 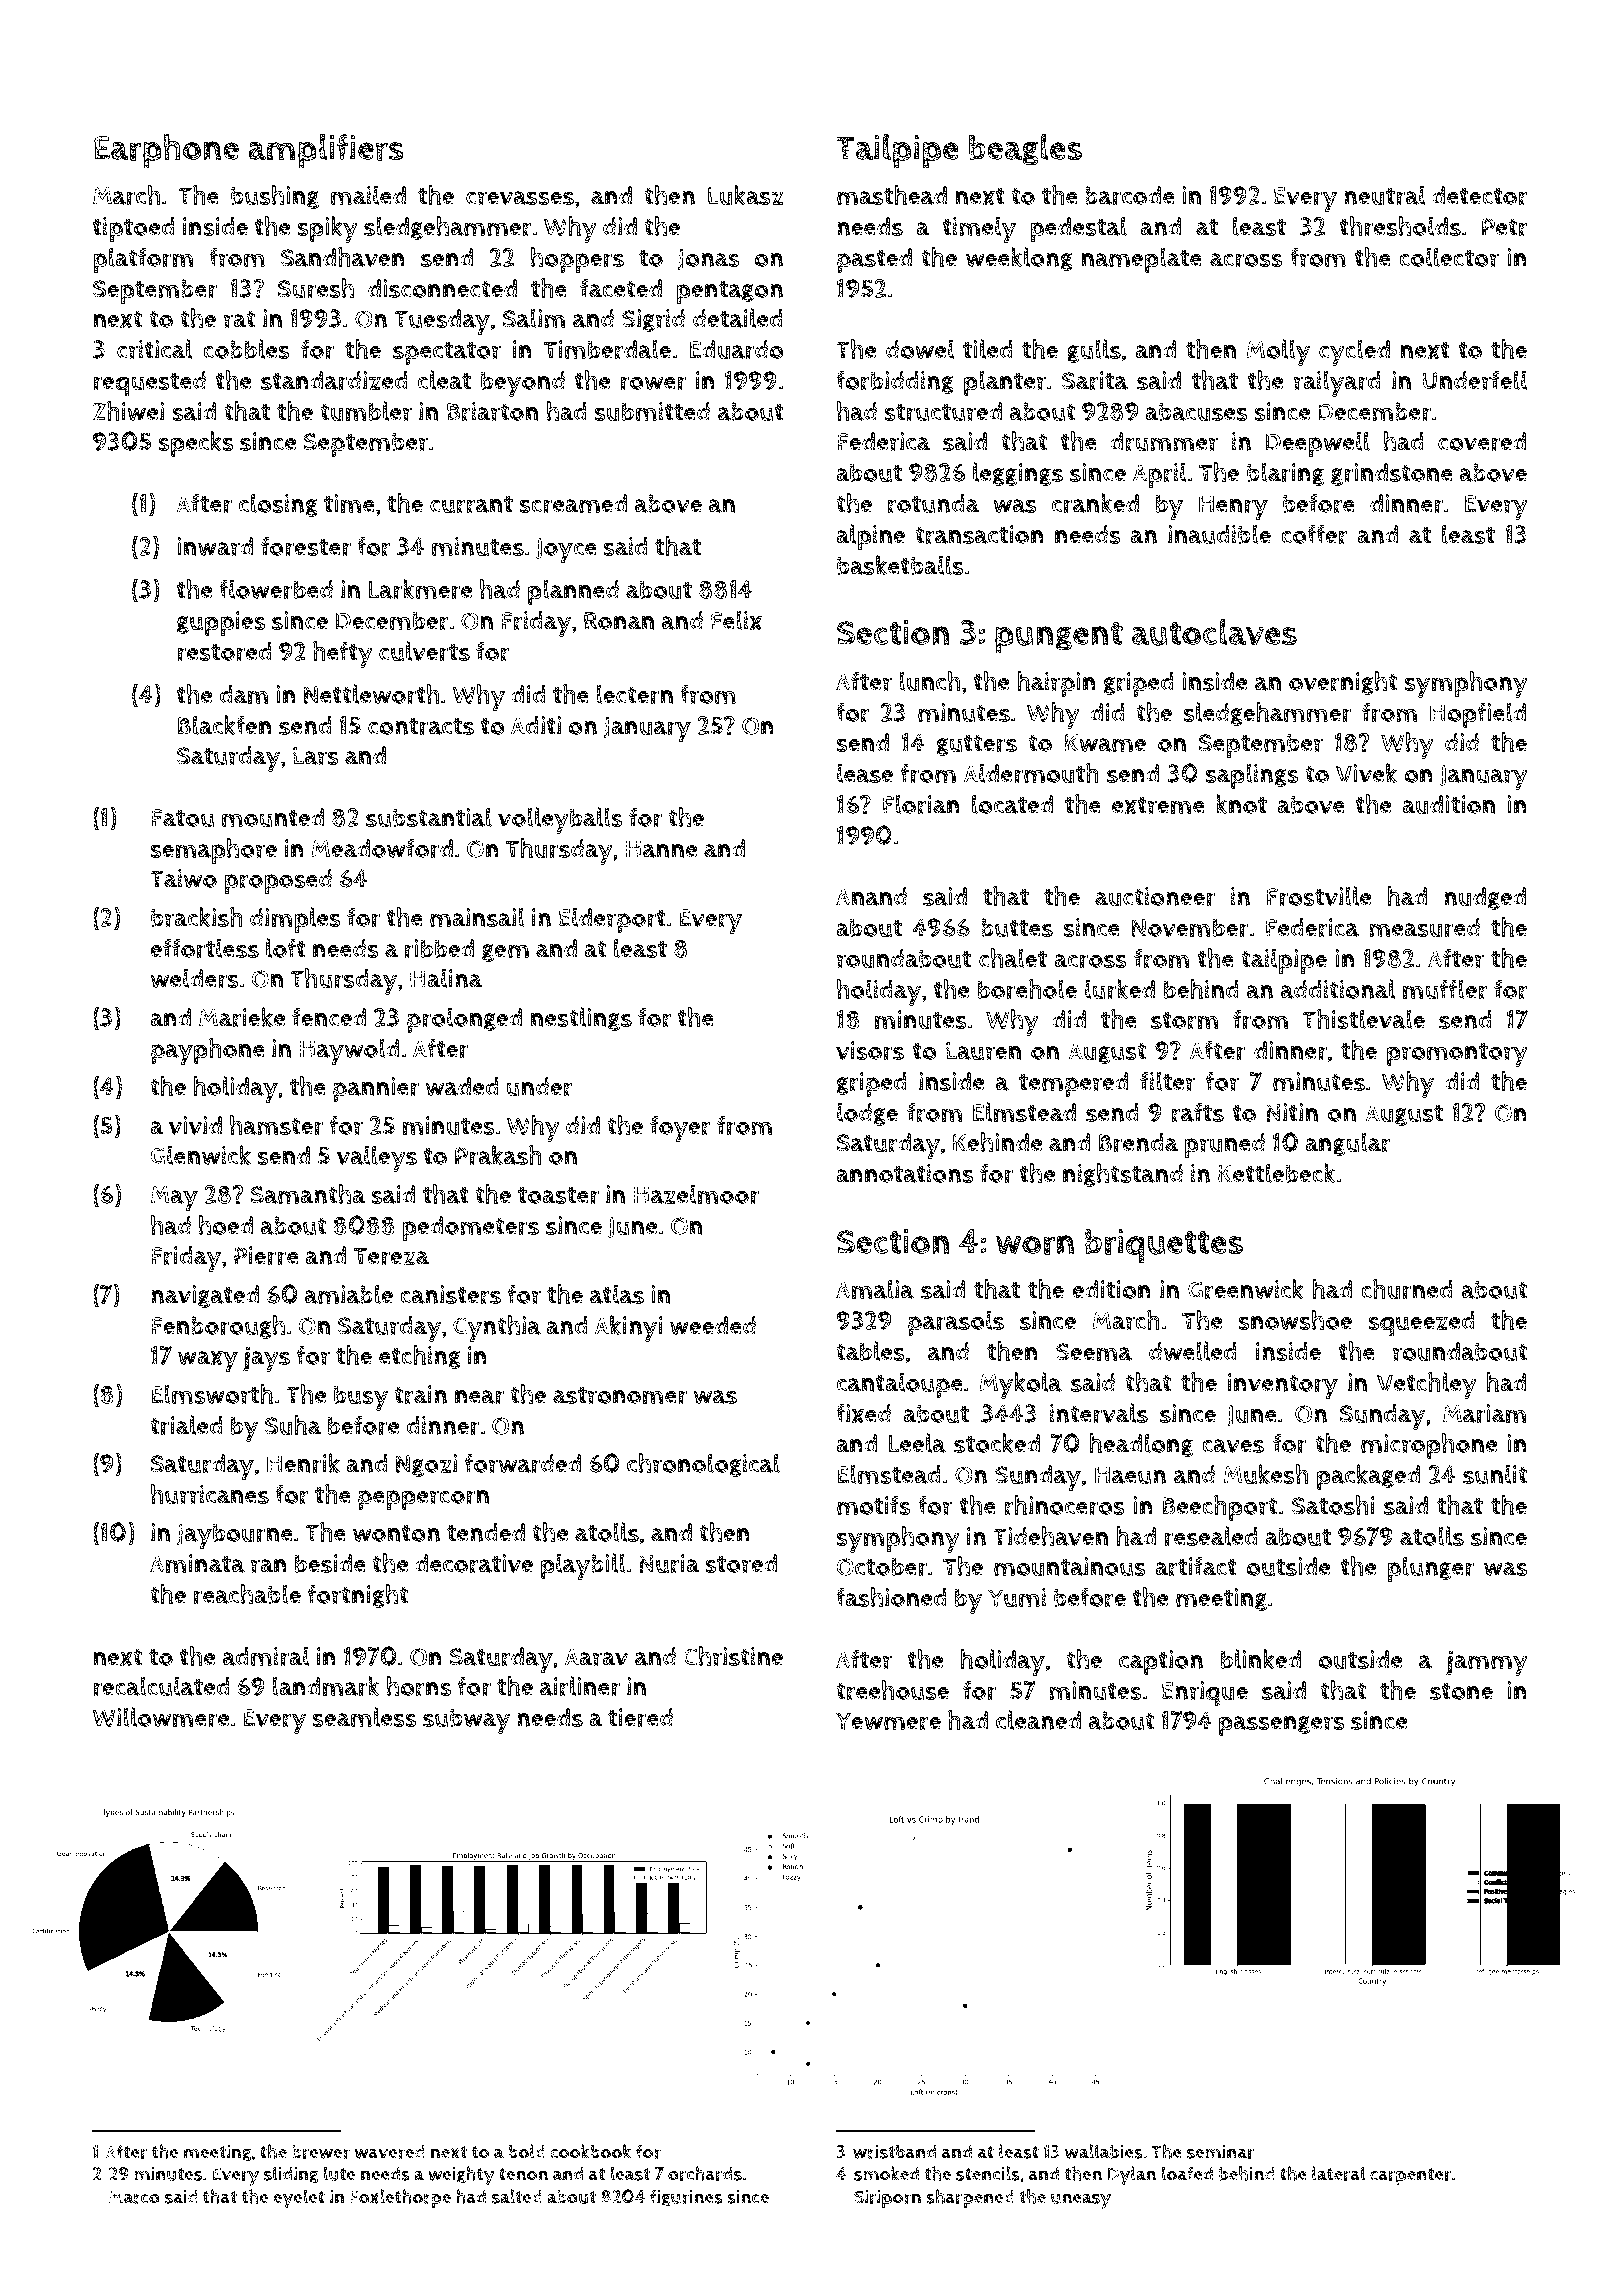 I want to click on Amalia, so click(x=875, y=1289).
